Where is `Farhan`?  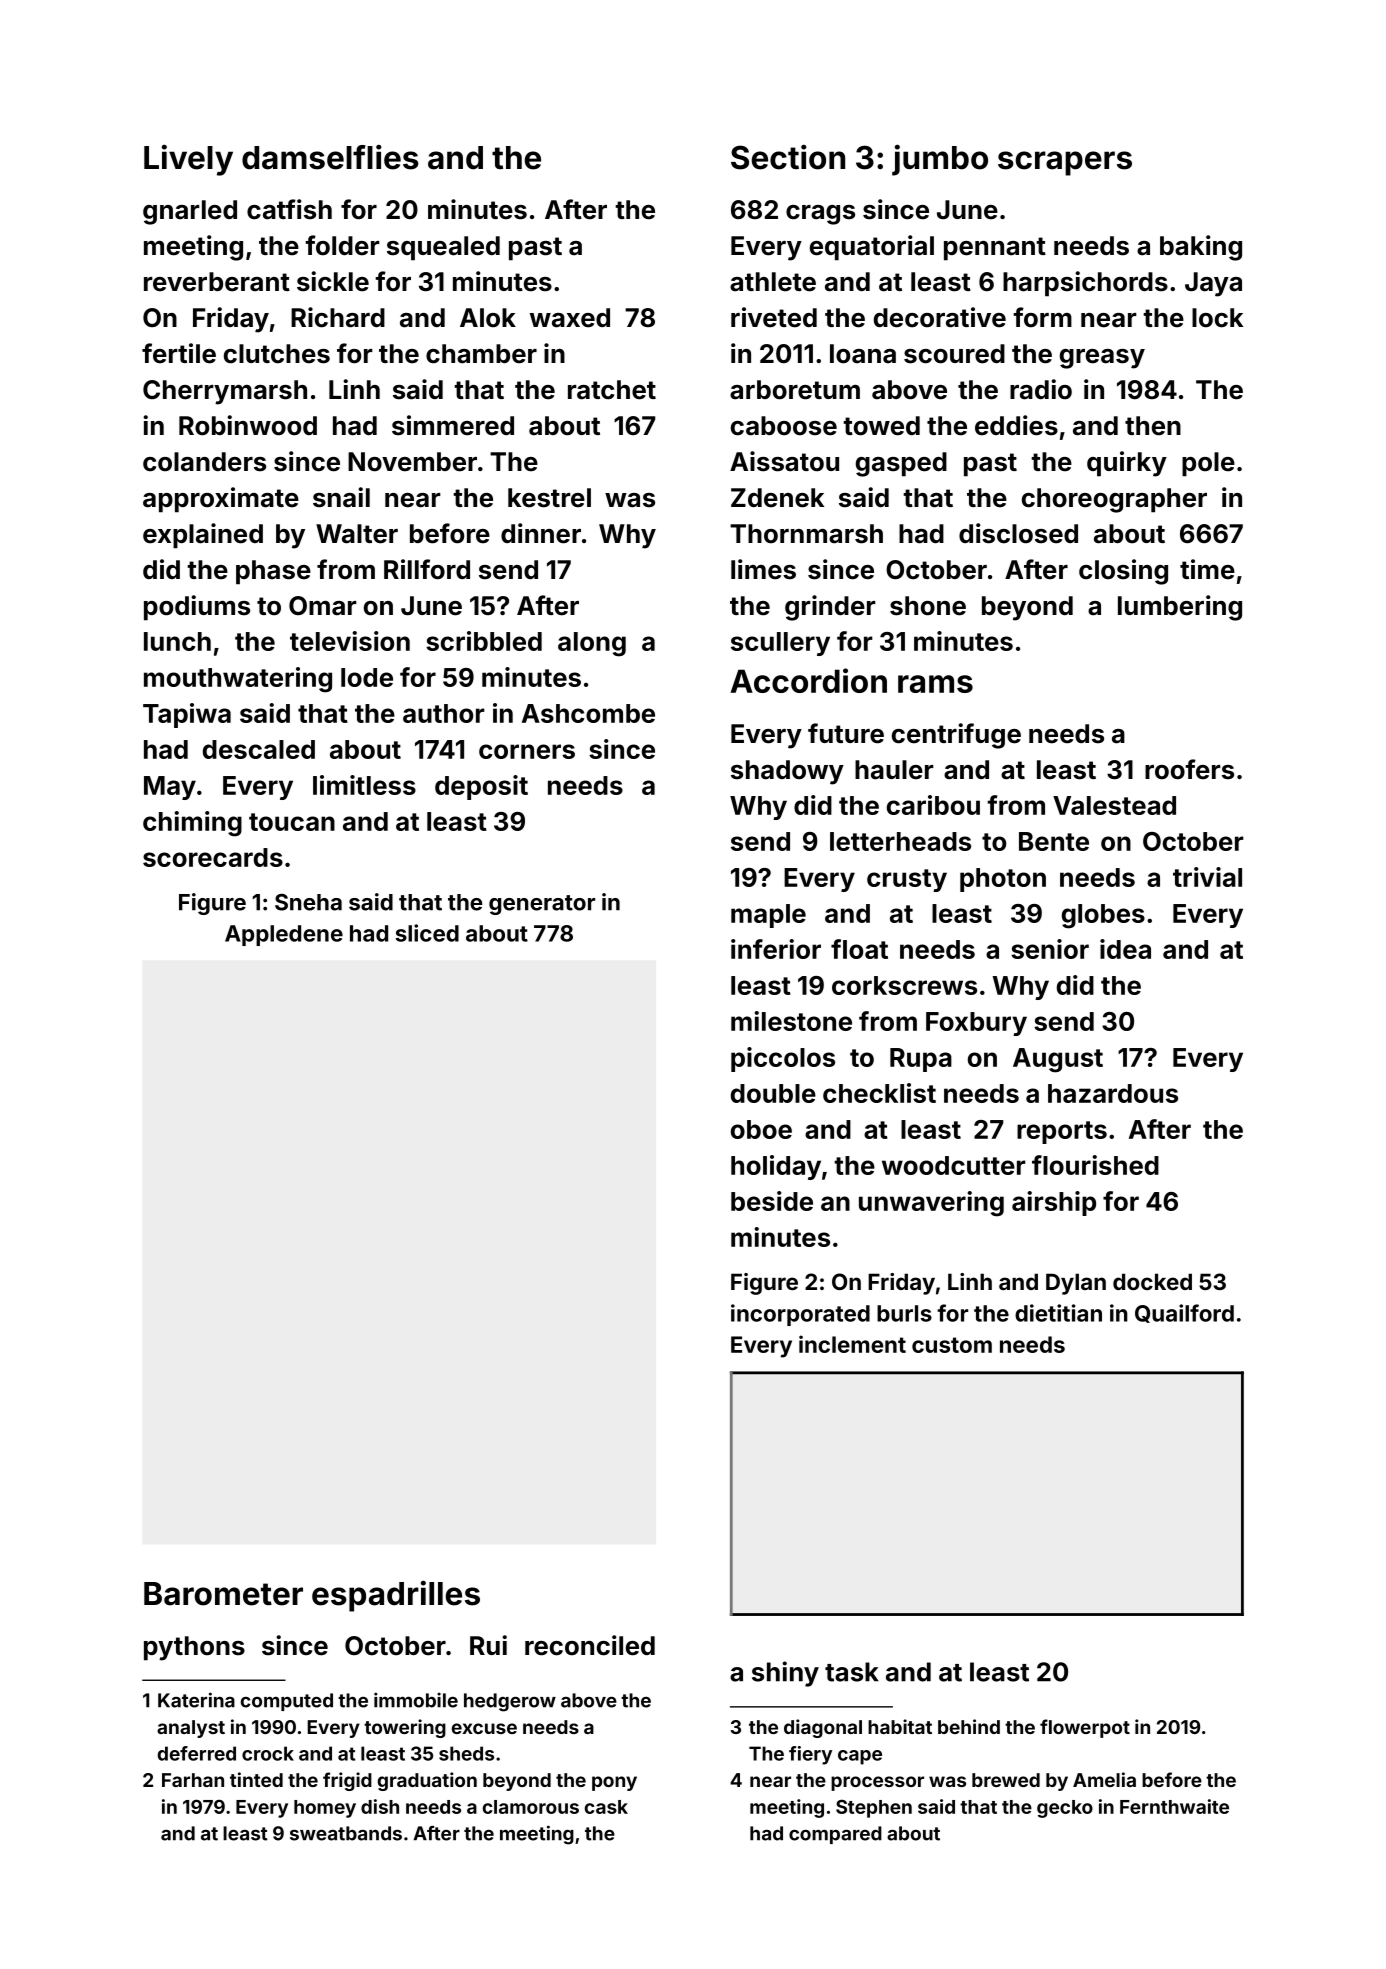
Farhan is located at coordinates (193, 1780).
